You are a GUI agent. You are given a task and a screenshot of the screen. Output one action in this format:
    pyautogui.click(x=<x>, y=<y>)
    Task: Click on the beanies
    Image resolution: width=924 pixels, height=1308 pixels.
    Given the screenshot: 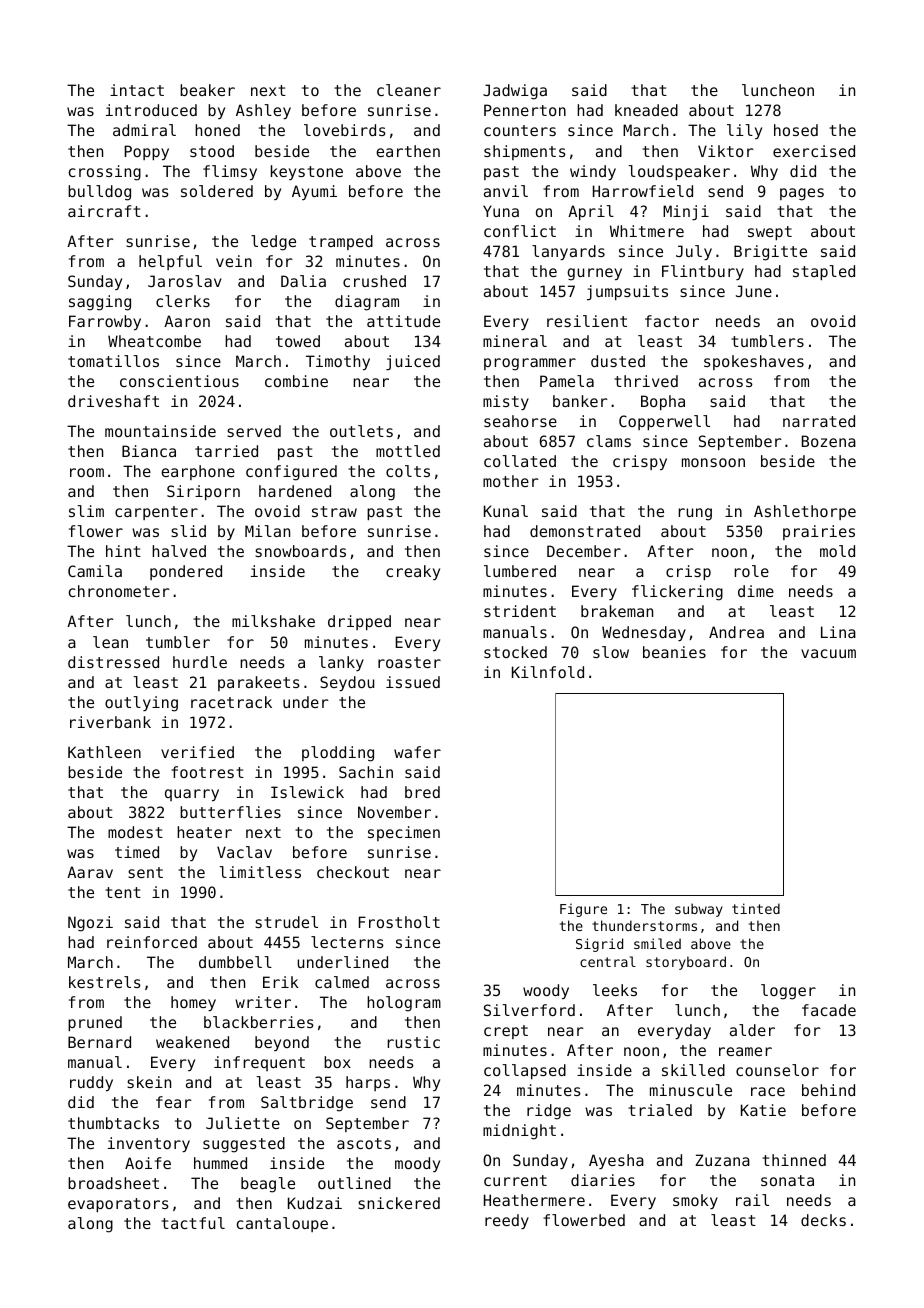 What is the action you would take?
    pyautogui.click(x=674, y=652)
